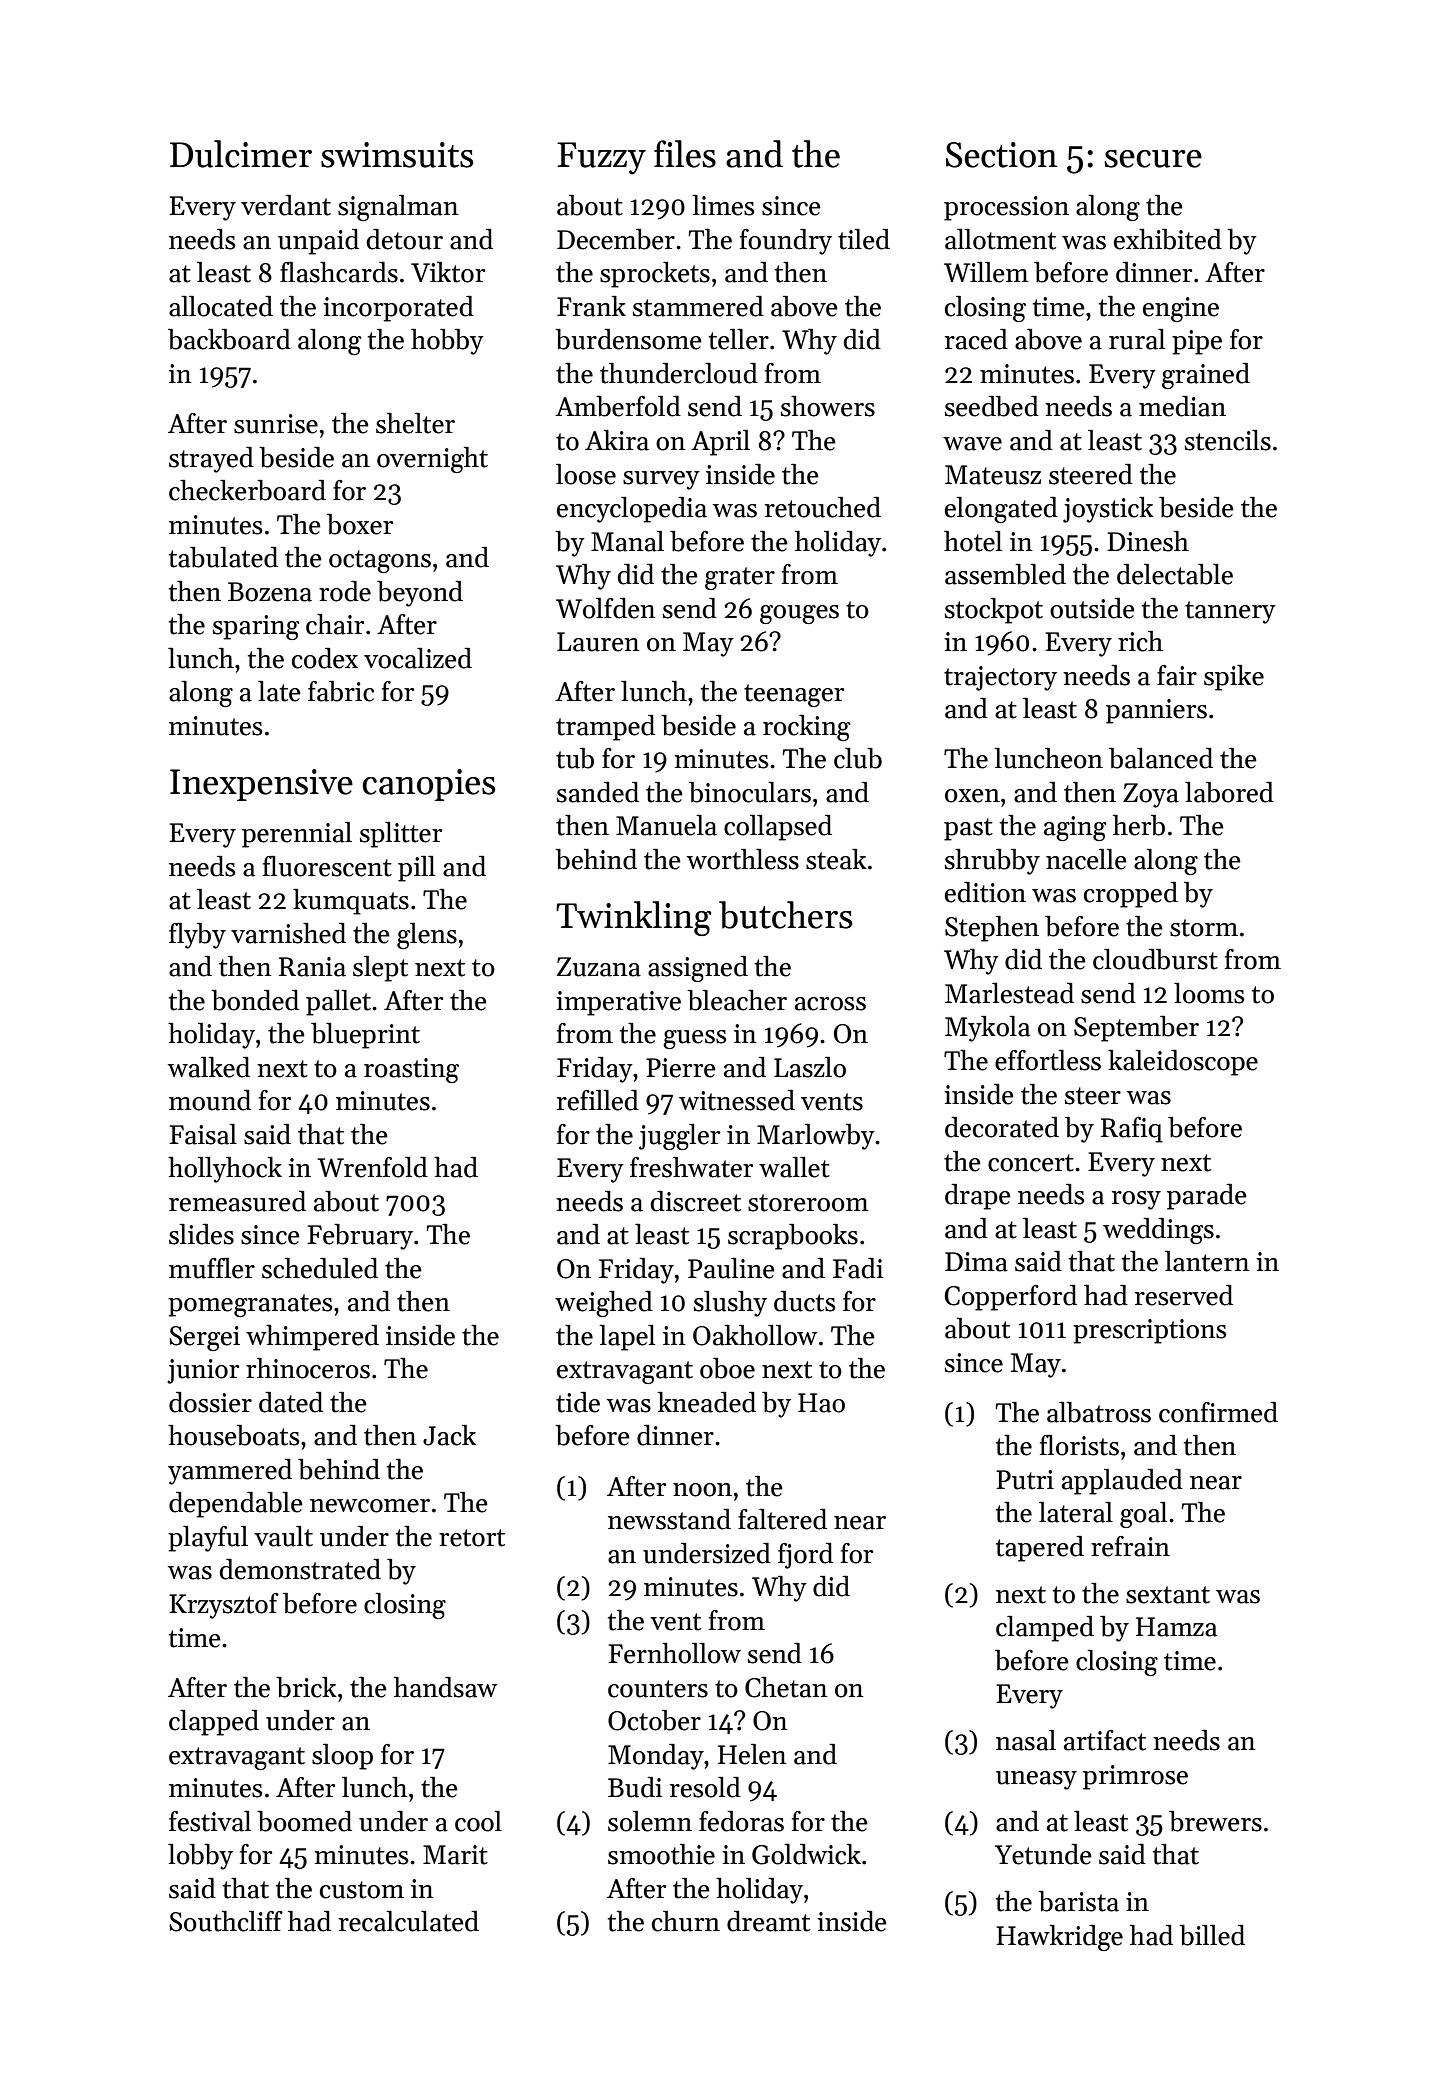 Image resolution: width=1450 pixels, height=2100 pixels. Describe the element at coordinates (397, 155) in the screenshot. I see `swimsuits` at that location.
